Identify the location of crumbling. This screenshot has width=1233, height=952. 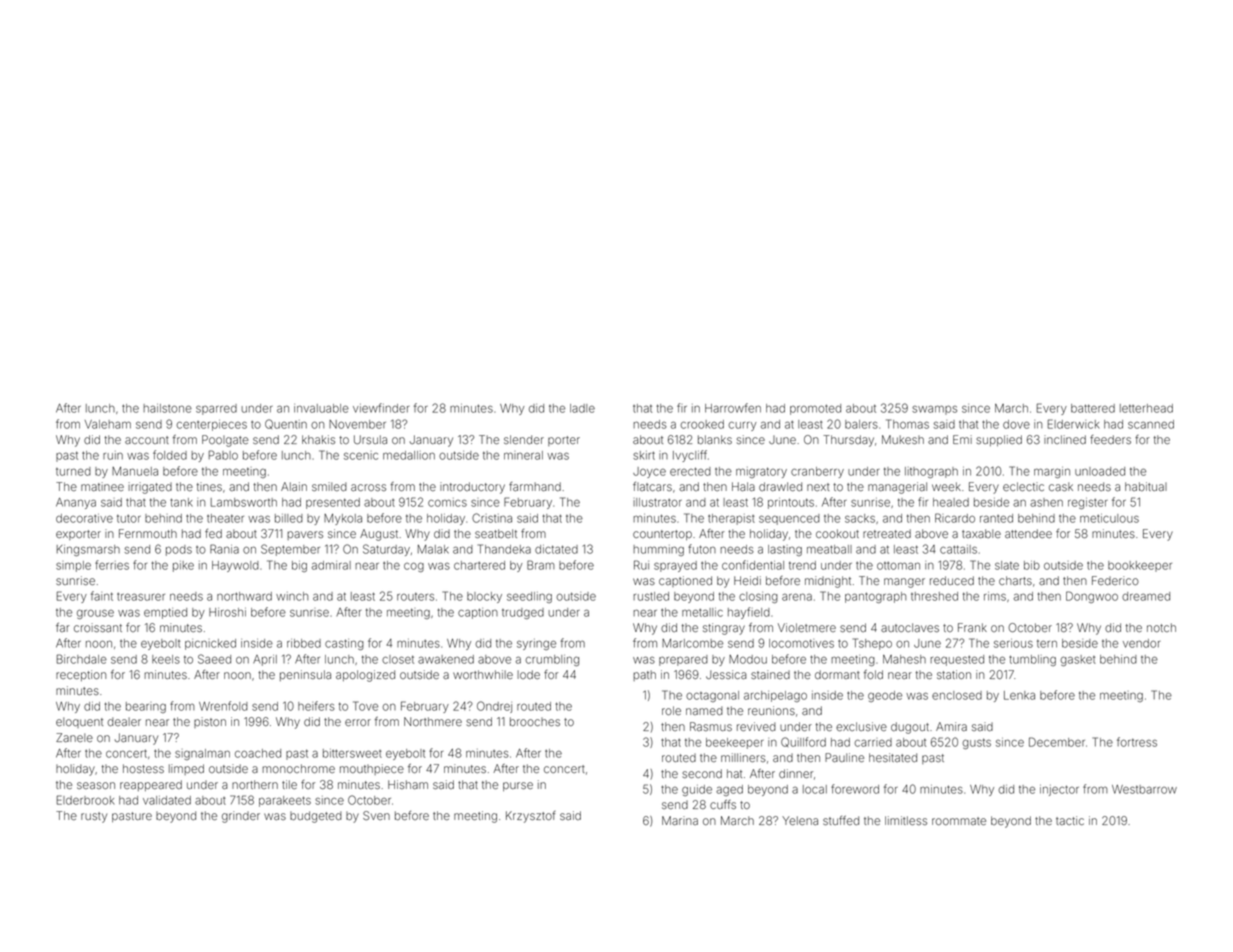
(552, 660).
